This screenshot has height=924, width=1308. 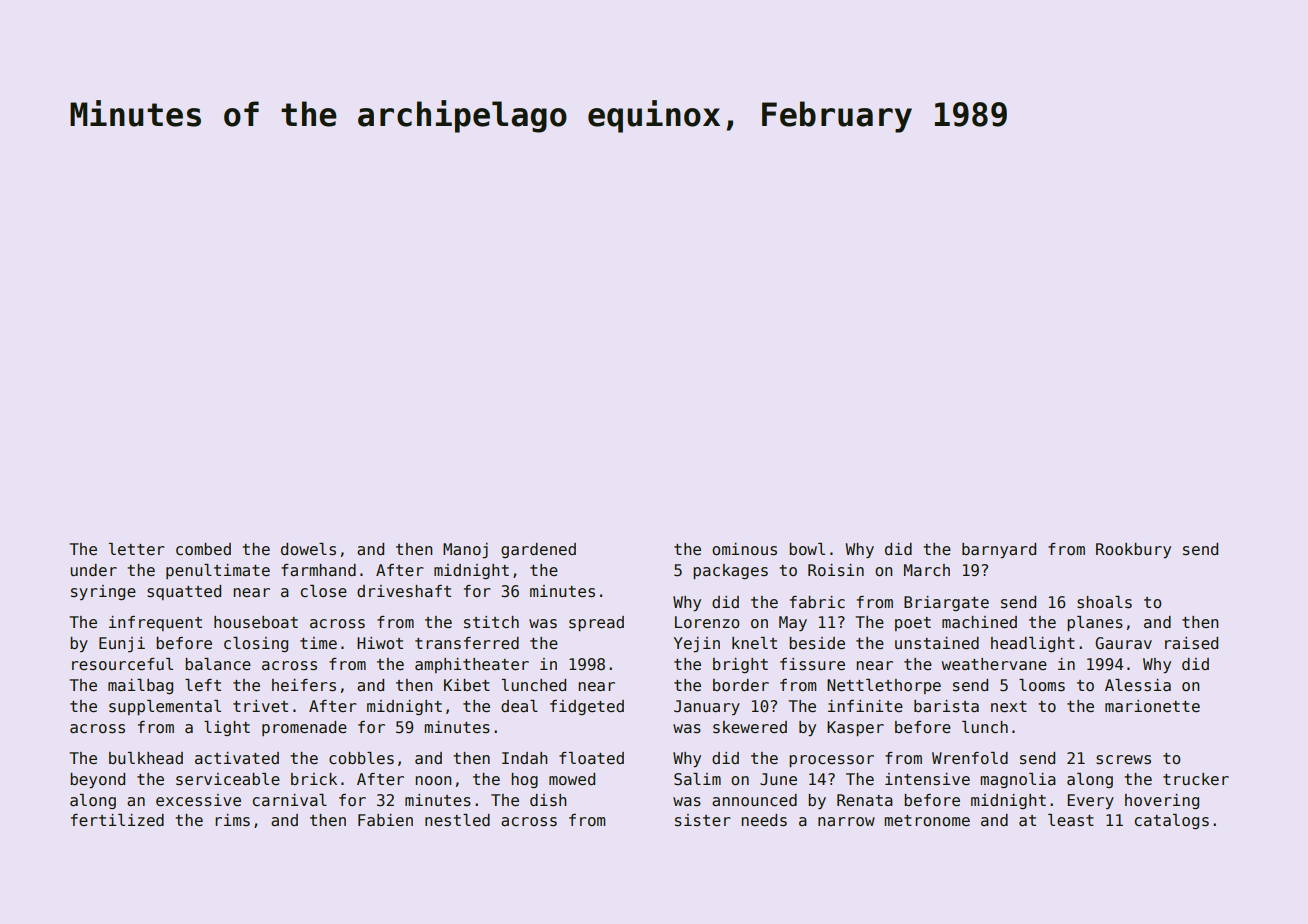 What do you see at coordinates (304, 728) in the screenshot?
I see `promenade` at bounding box center [304, 728].
